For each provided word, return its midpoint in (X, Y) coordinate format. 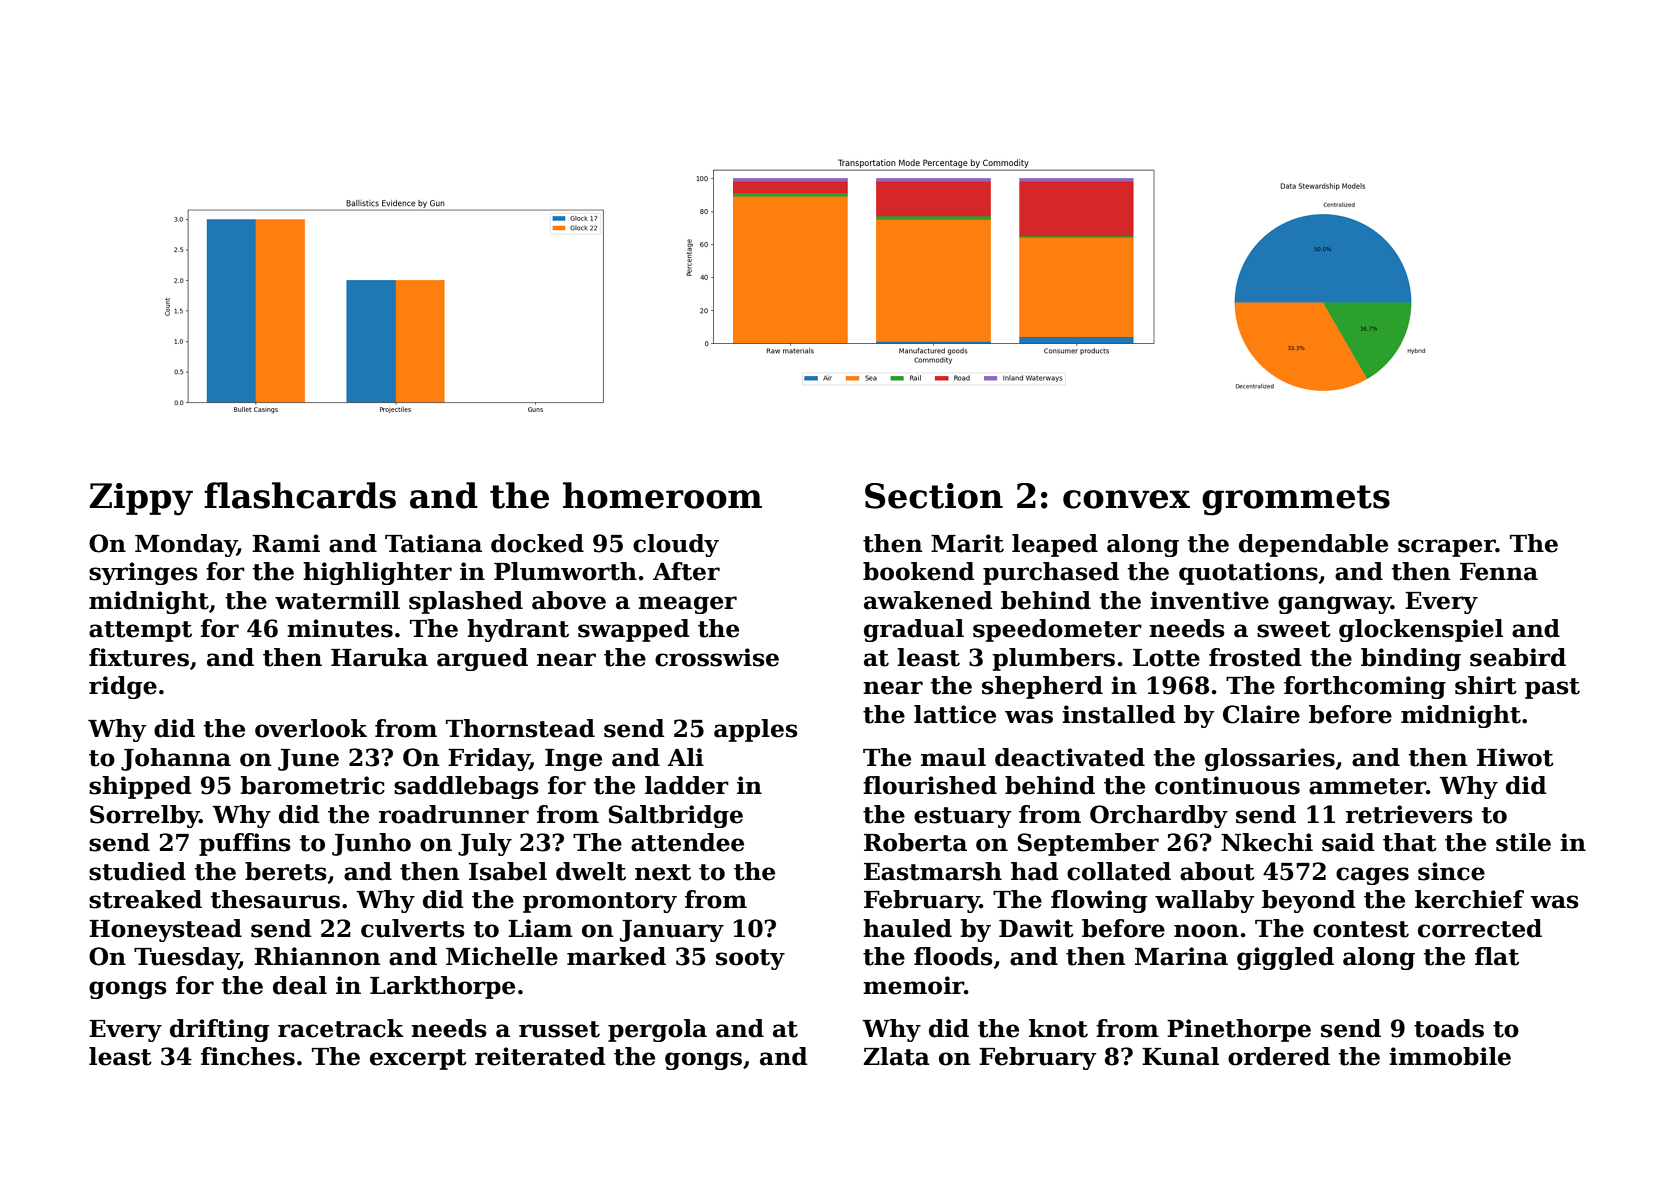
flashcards (300, 495)
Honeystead (165, 930)
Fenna (1499, 572)
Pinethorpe (1239, 1030)
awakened (928, 600)
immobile (1450, 1056)
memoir (913, 985)
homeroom (662, 495)
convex (1126, 499)
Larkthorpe (442, 987)
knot (1058, 1028)
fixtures (139, 657)
